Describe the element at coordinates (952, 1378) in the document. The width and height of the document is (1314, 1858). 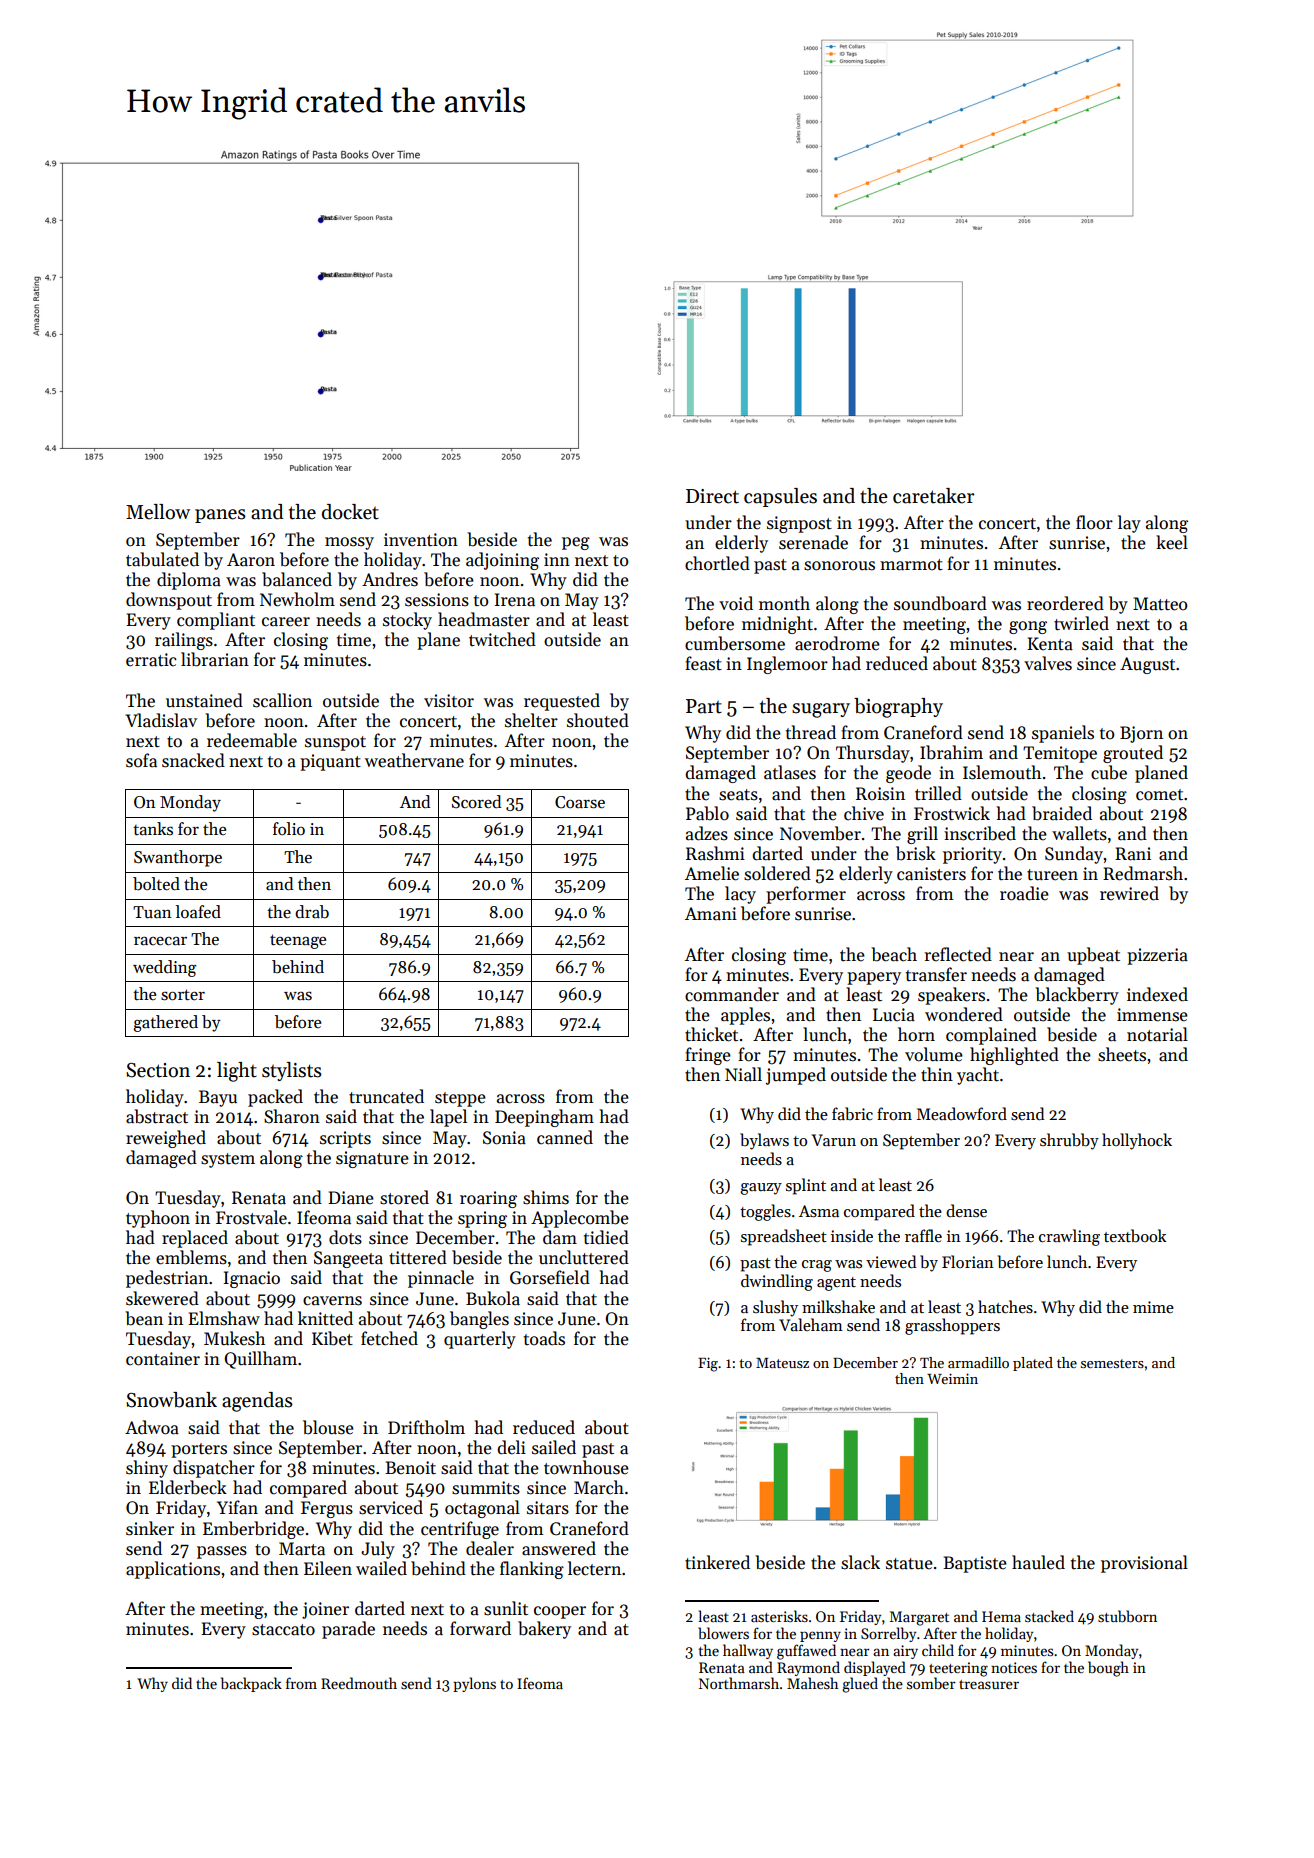
I see `Weimin` at that location.
